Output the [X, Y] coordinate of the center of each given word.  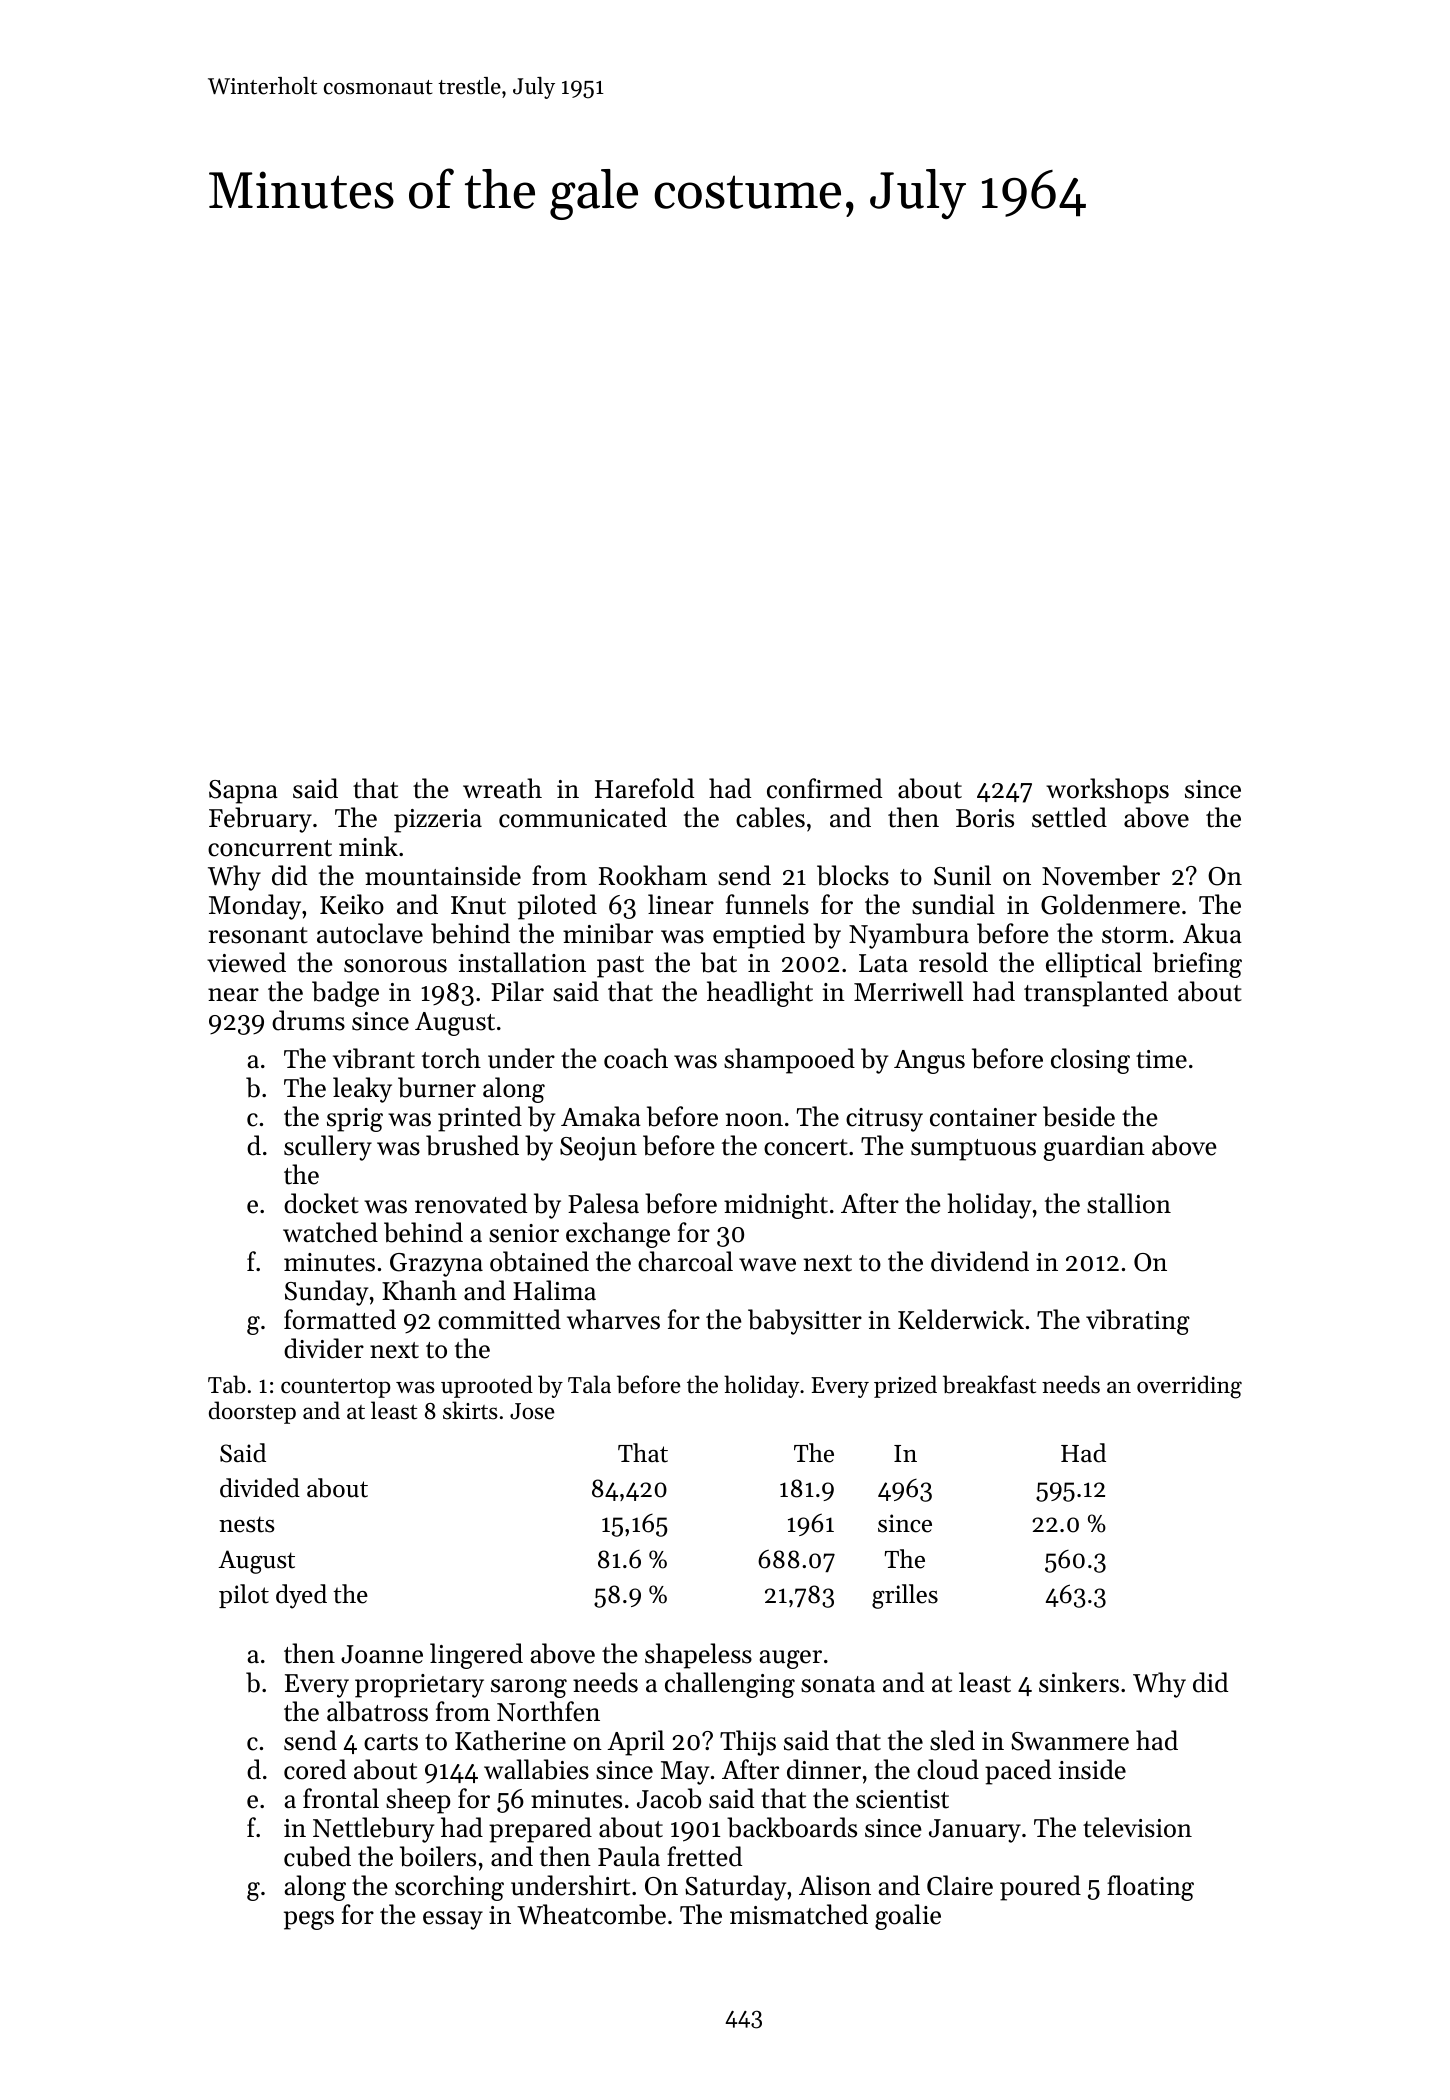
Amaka [601, 1116]
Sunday [326, 1293]
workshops [1107, 791]
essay [453, 1920]
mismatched [799, 1914]
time [1161, 1059]
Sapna [243, 792]
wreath [502, 788]
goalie [908, 1917]
